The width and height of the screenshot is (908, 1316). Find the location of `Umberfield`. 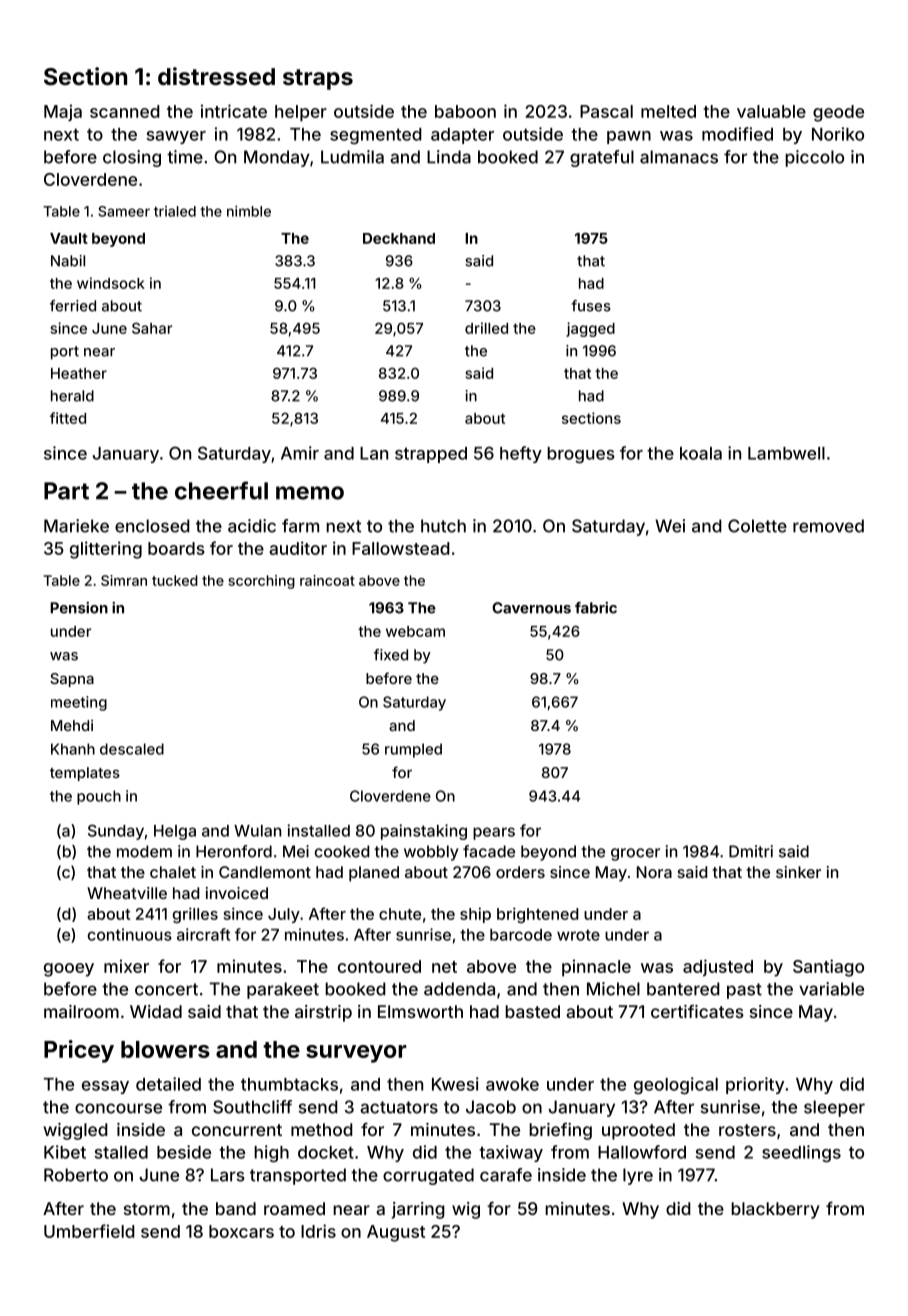

Umberfield is located at coordinates (89, 1231).
